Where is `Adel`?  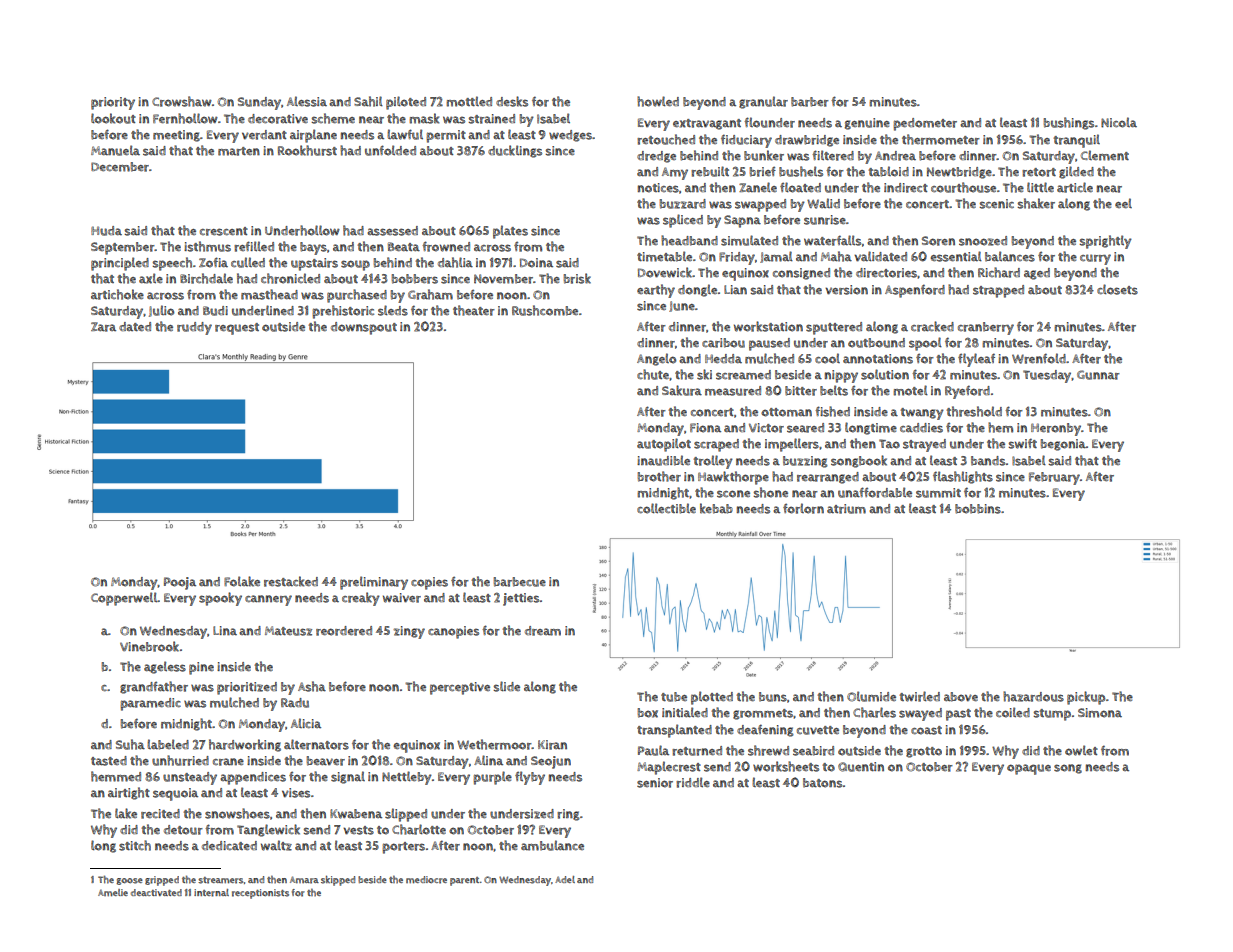 Adel is located at coordinates (565, 879).
